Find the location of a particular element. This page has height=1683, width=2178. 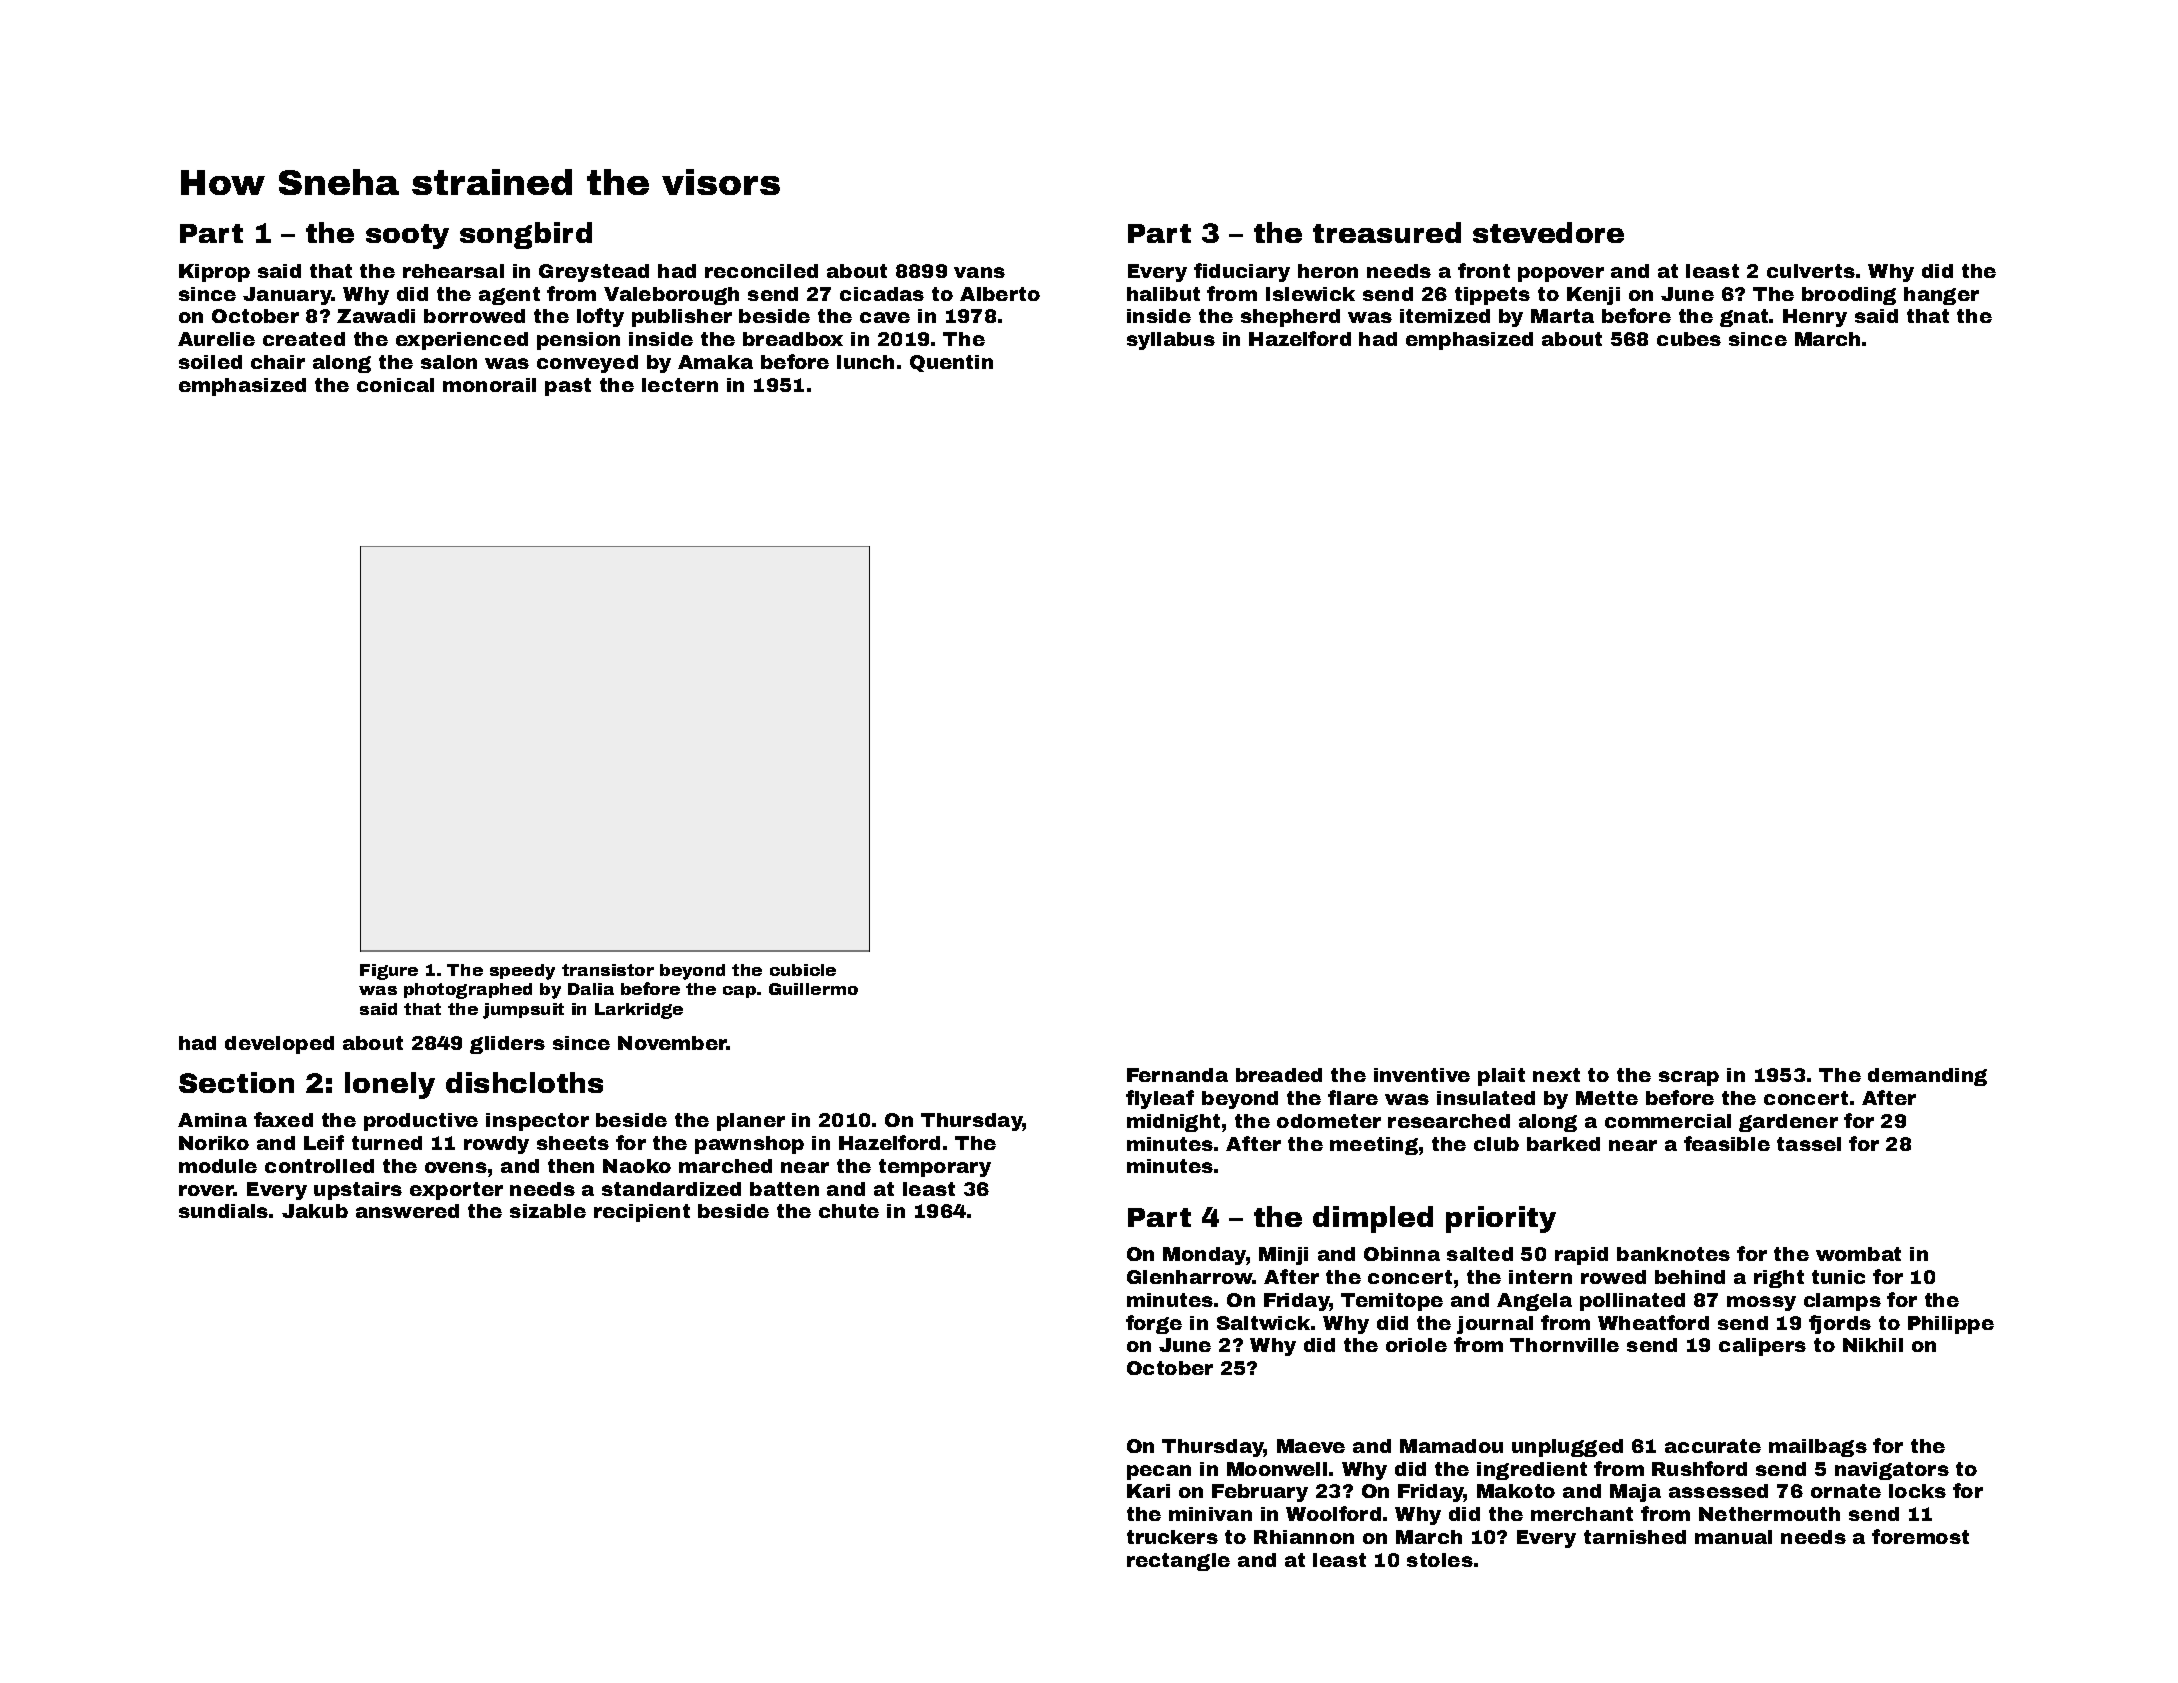

Jakub is located at coordinates (315, 1211).
